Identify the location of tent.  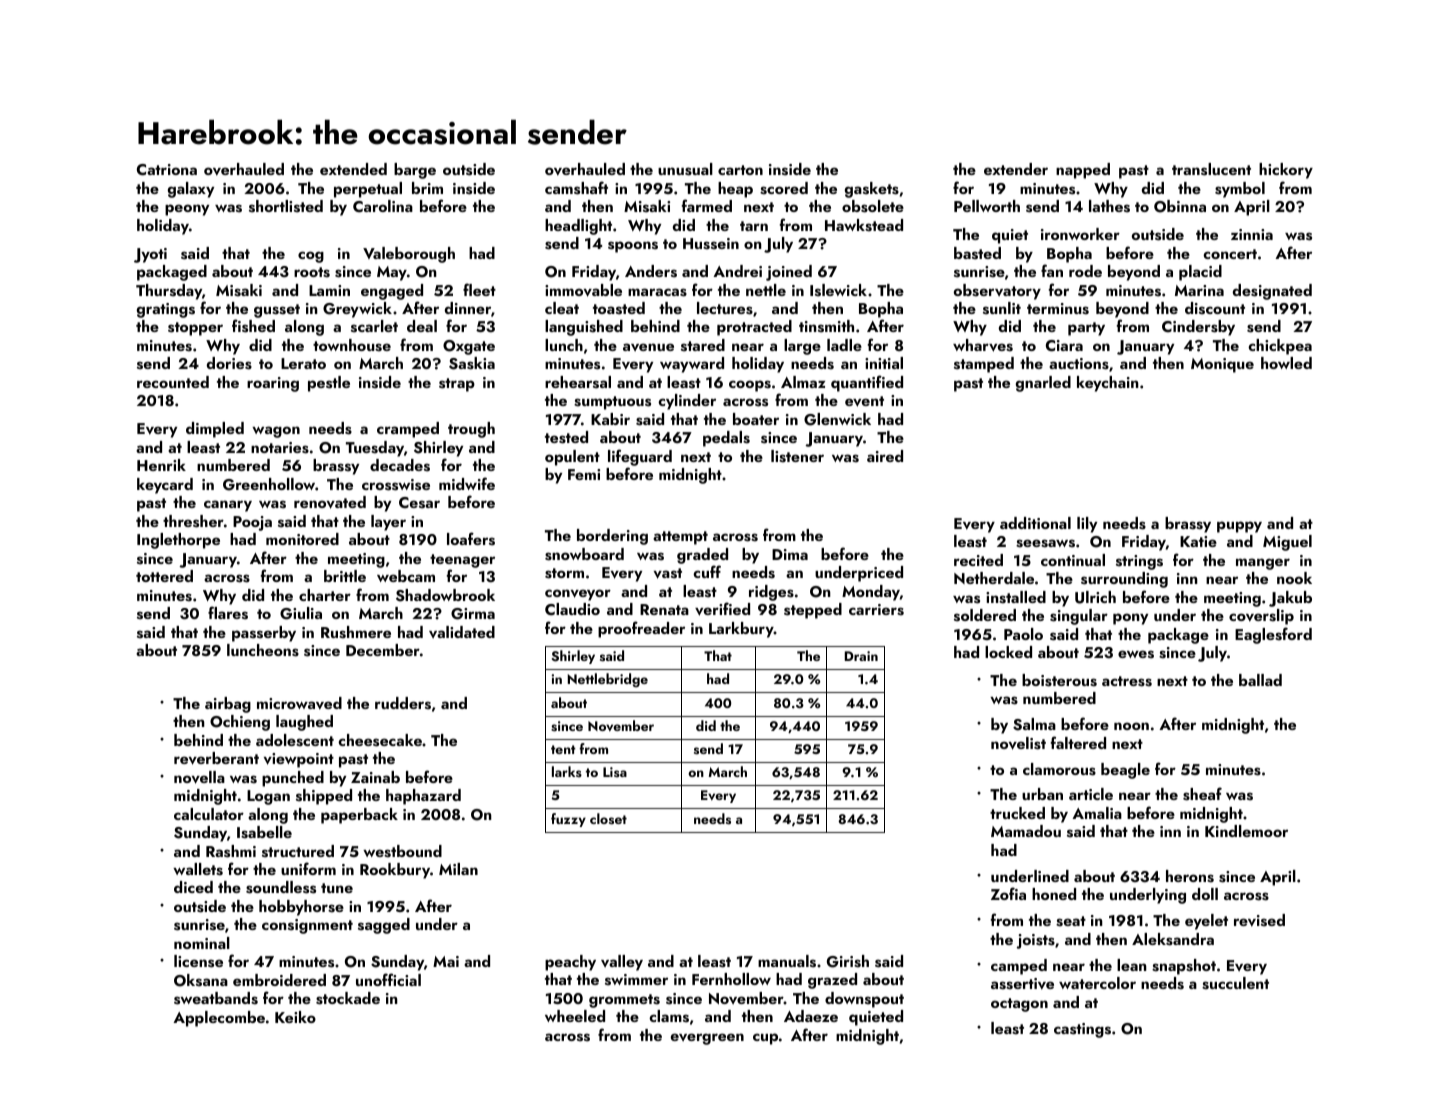
(563, 749).
